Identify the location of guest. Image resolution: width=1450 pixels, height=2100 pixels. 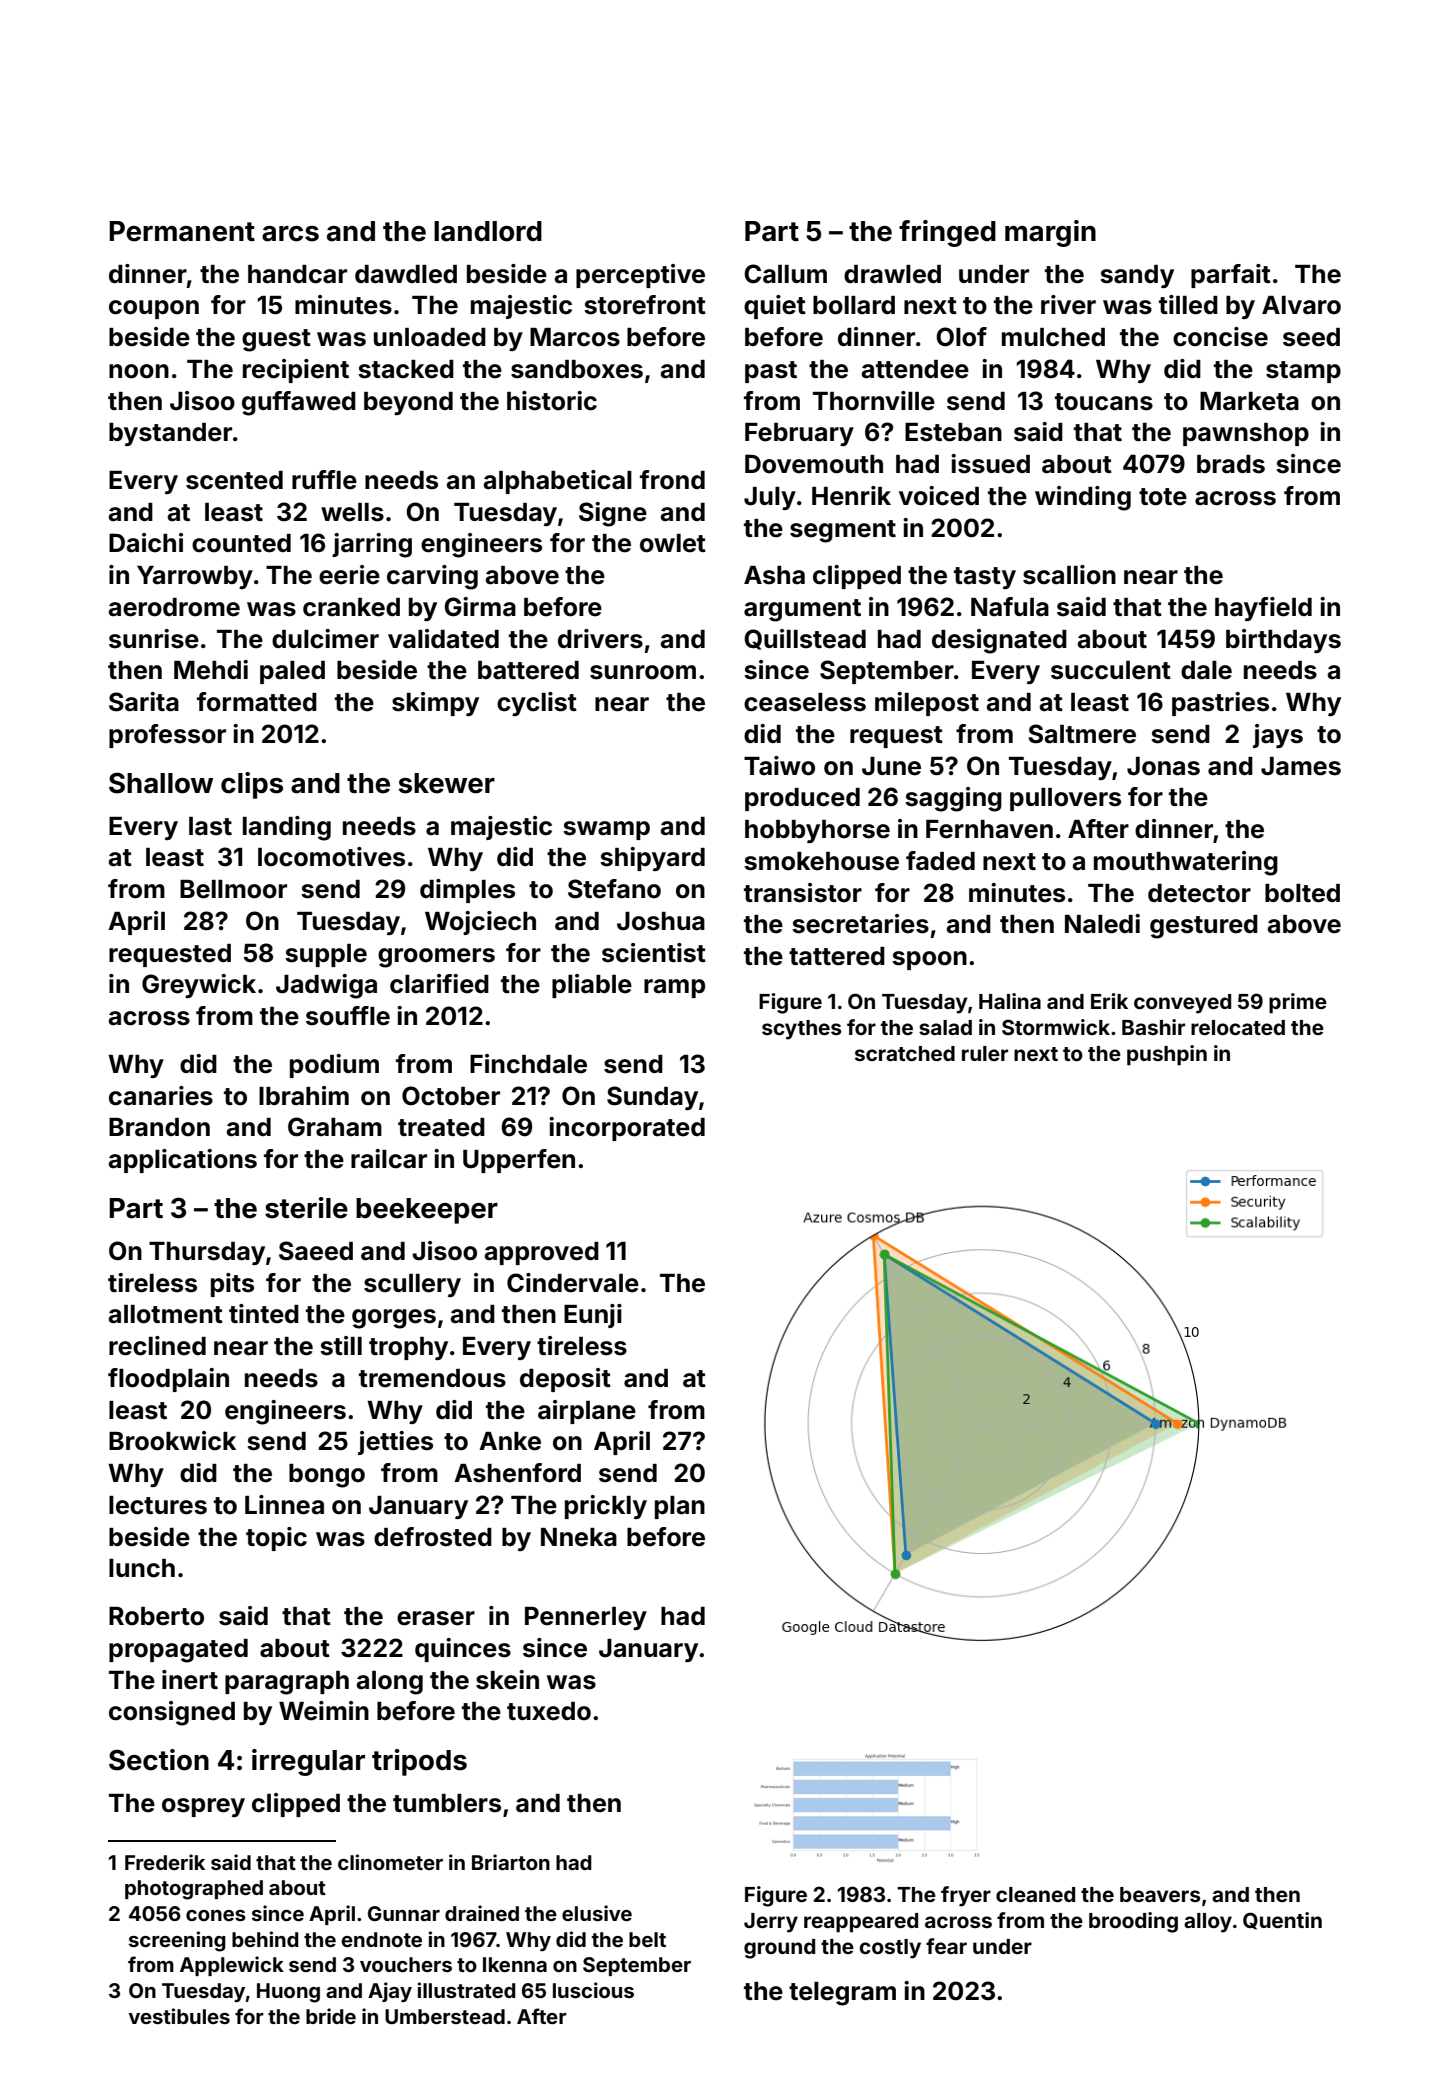
(276, 340).
